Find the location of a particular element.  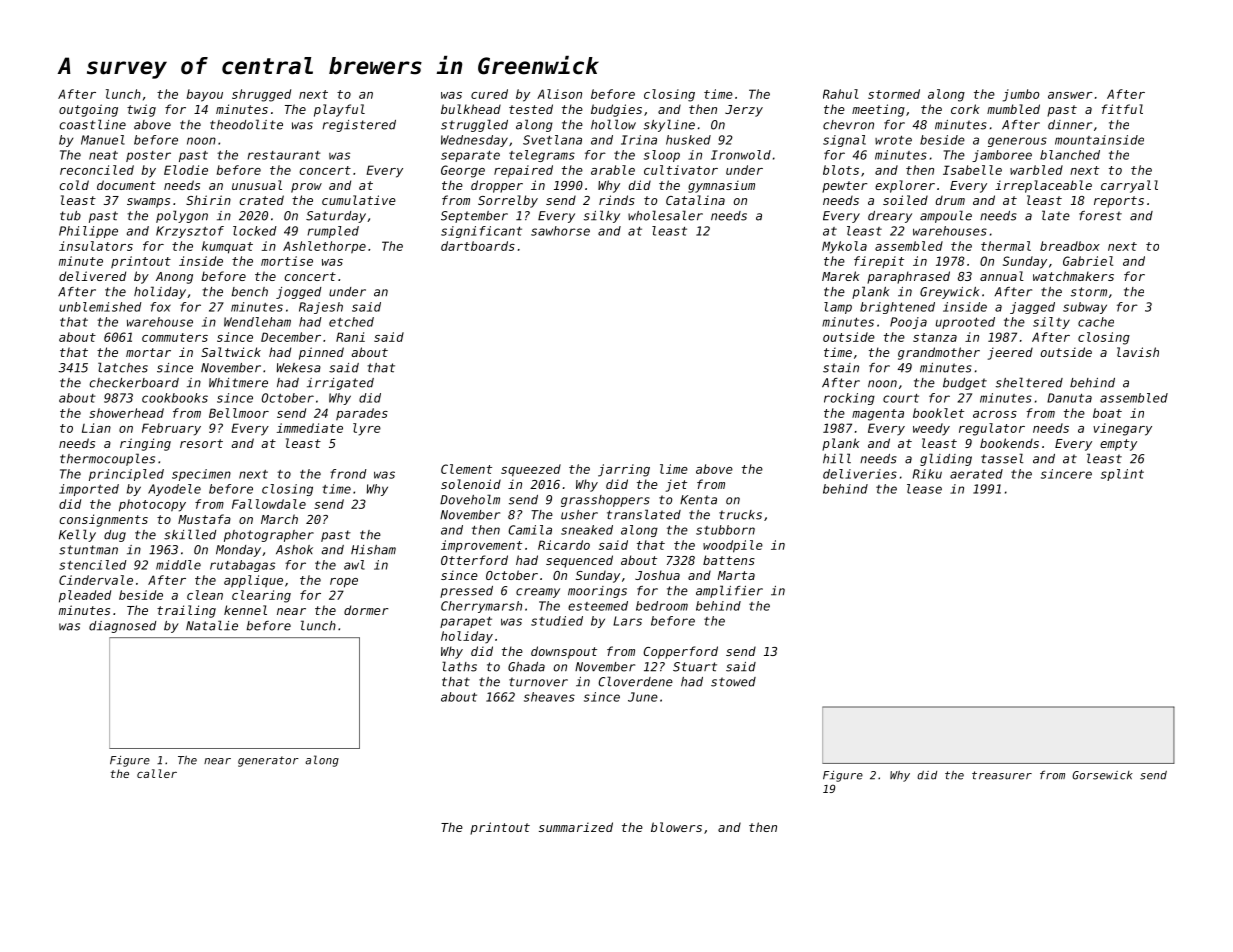

Ricardo is located at coordinates (564, 545).
